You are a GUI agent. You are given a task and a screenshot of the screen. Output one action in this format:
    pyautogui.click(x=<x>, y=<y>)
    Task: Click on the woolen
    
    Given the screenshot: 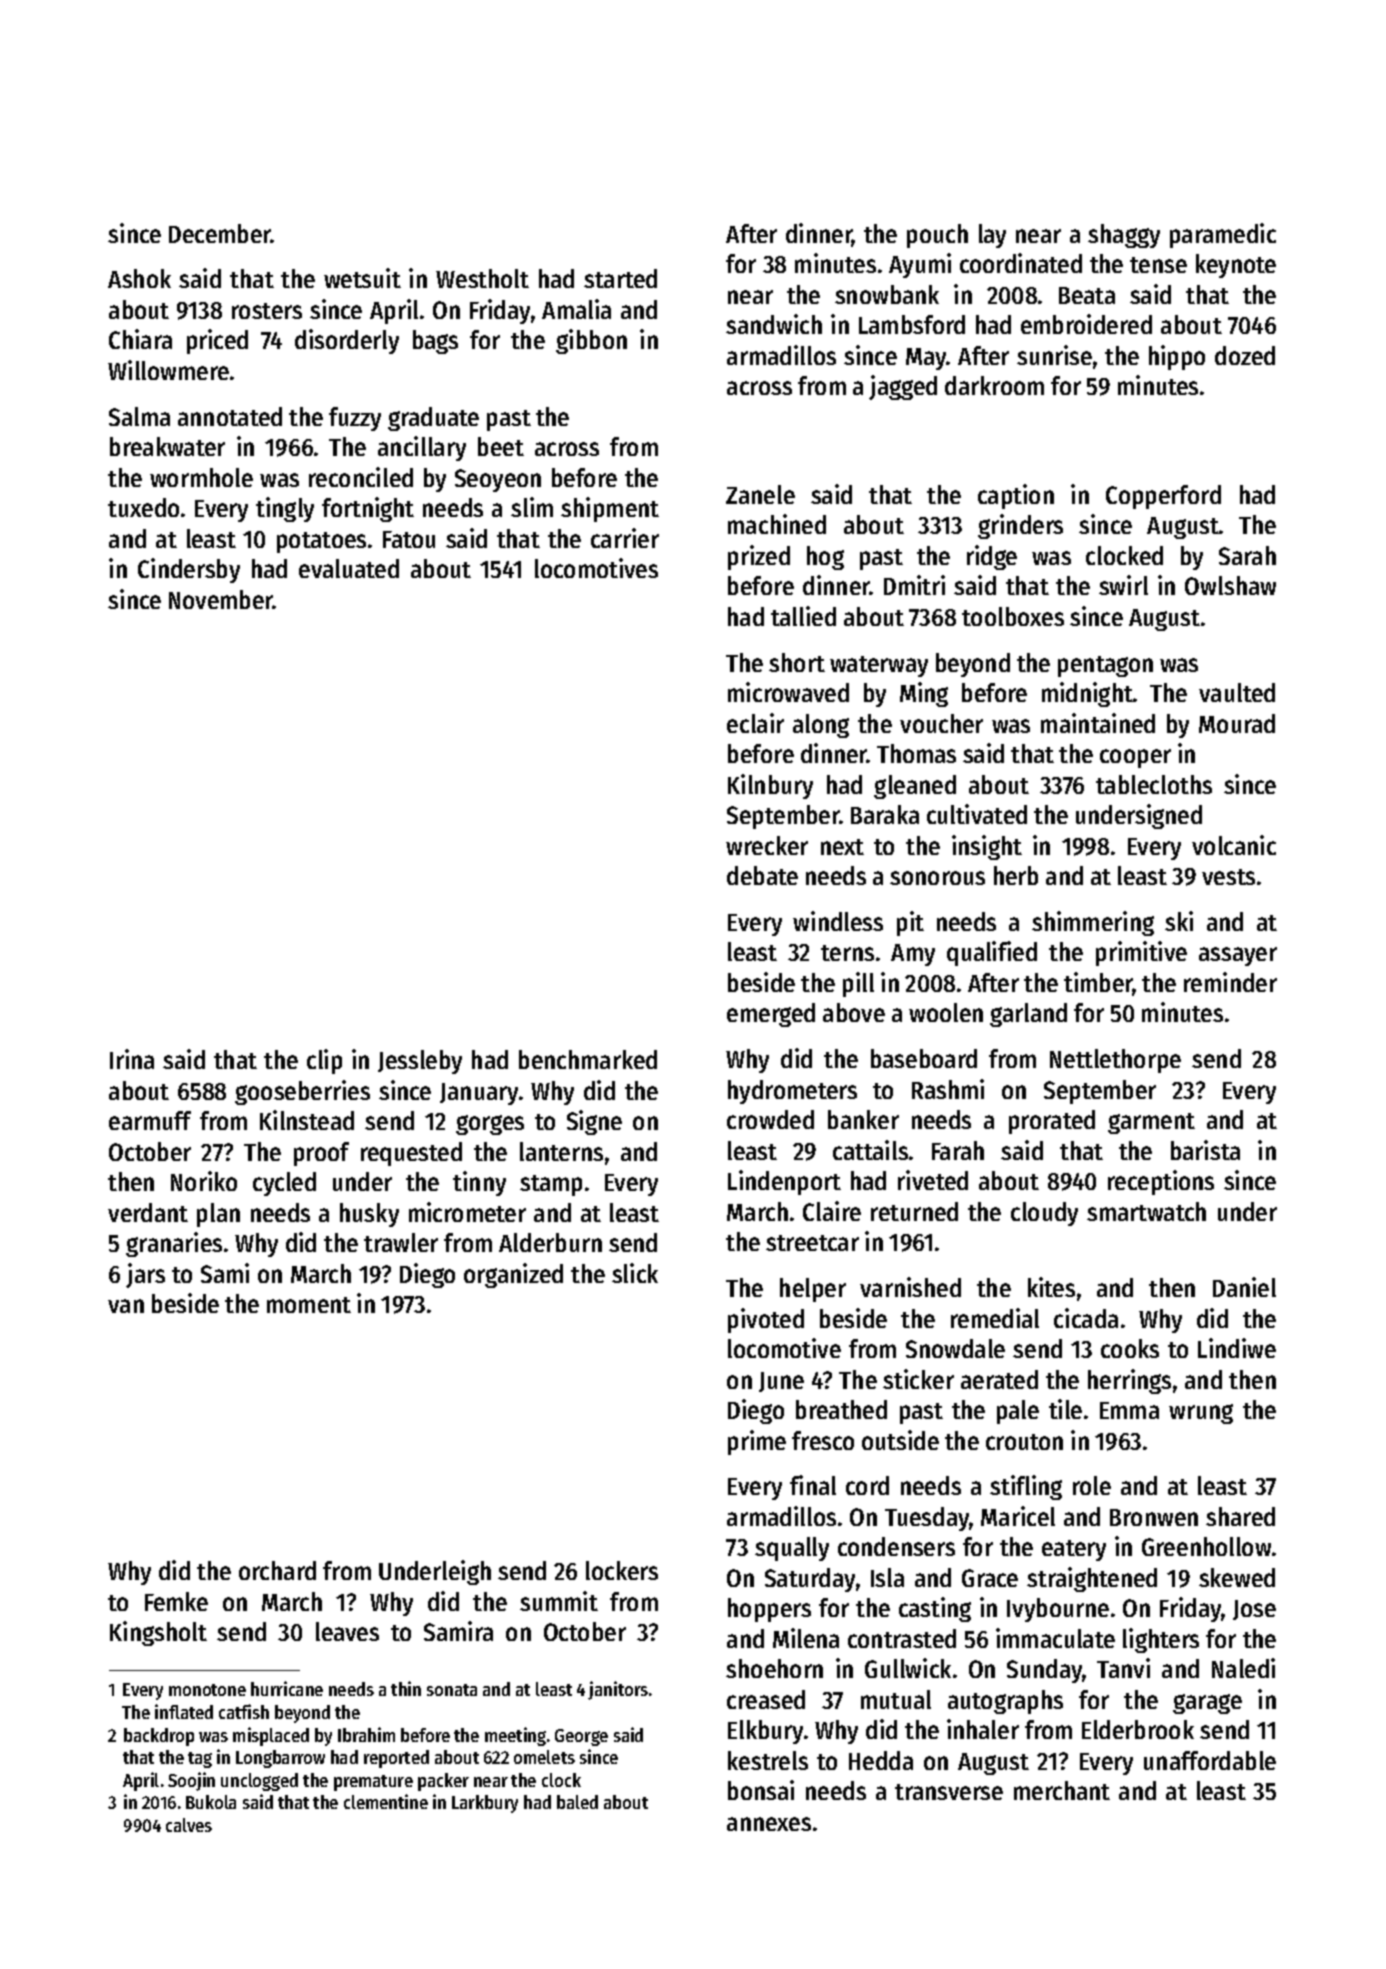 What is the action you would take?
    pyautogui.click(x=946, y=1012)
